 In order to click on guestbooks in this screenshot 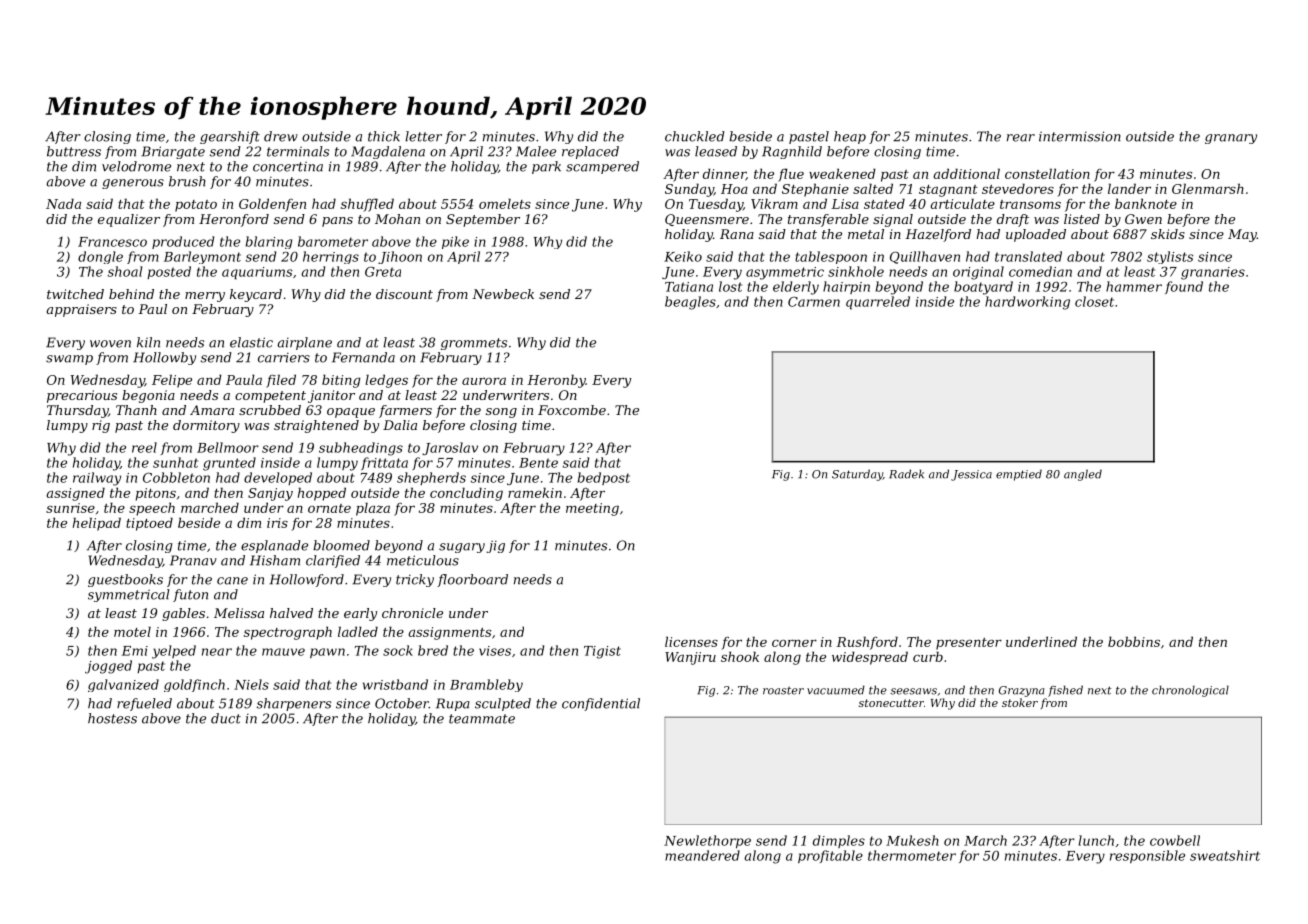, I will do `click(125, 580)`.
